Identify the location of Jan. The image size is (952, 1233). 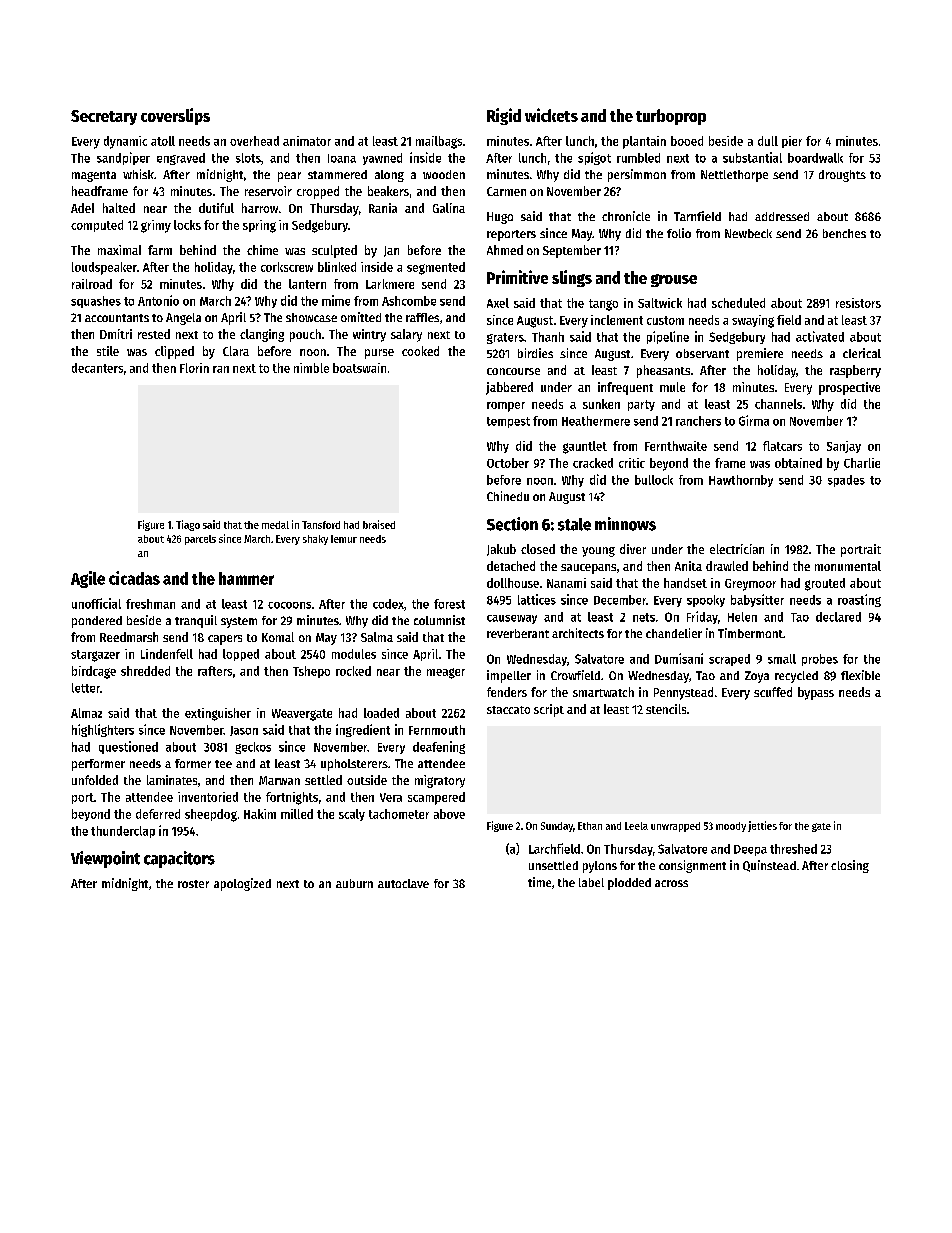
(391, 251).
